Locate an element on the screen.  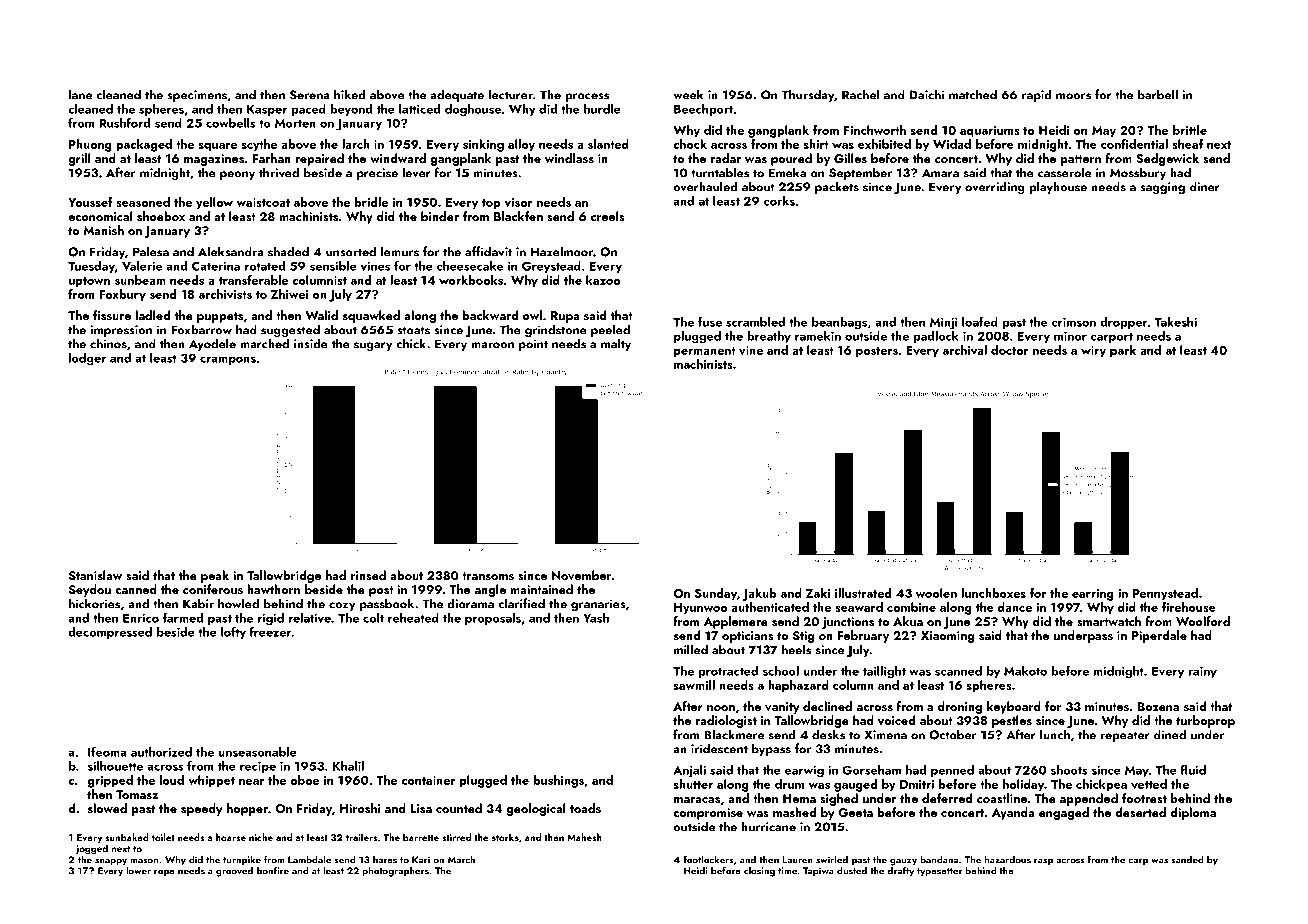
lofty is located at coordinates (233, 633).
